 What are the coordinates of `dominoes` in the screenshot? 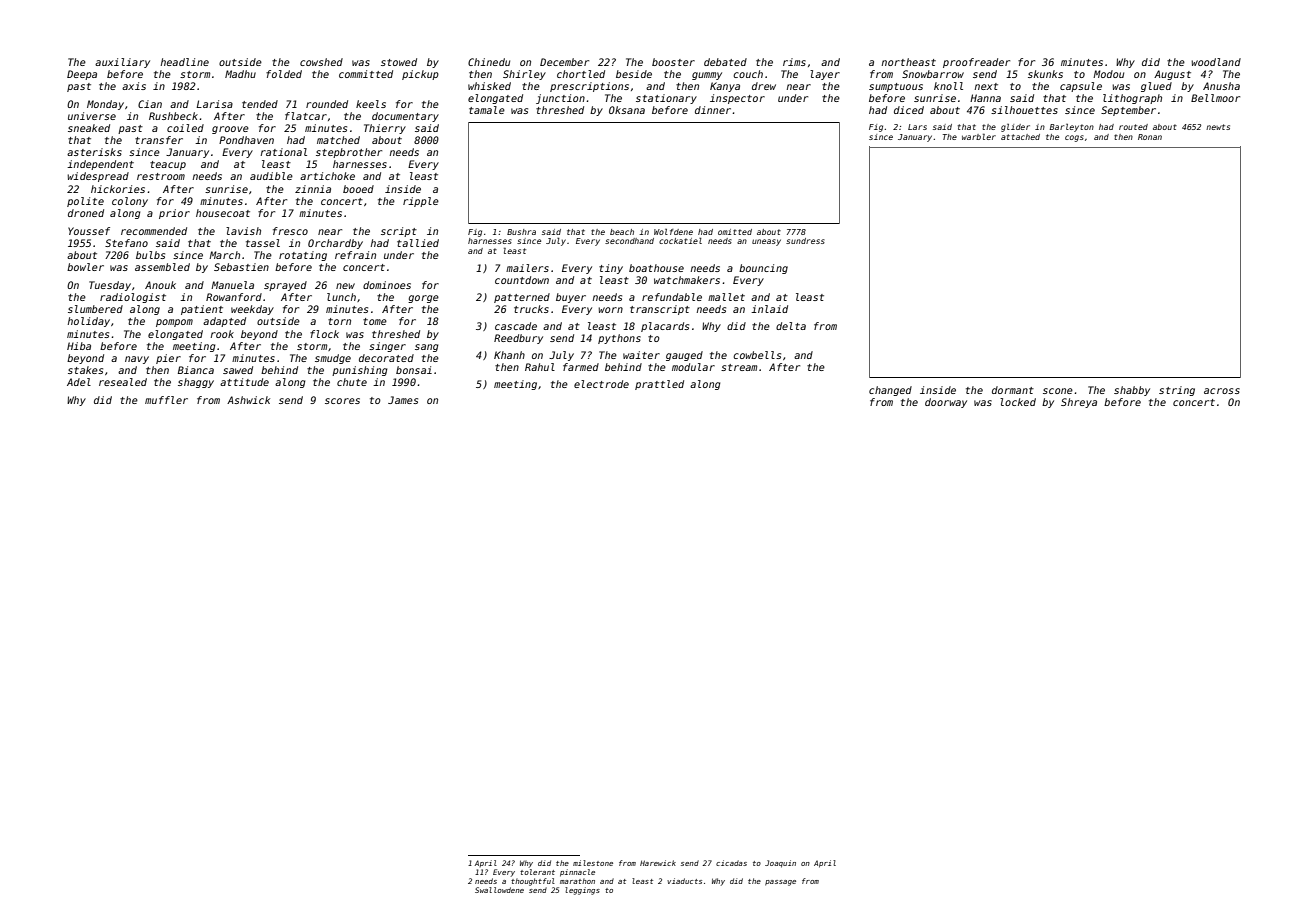 It's located at (387, 285).
